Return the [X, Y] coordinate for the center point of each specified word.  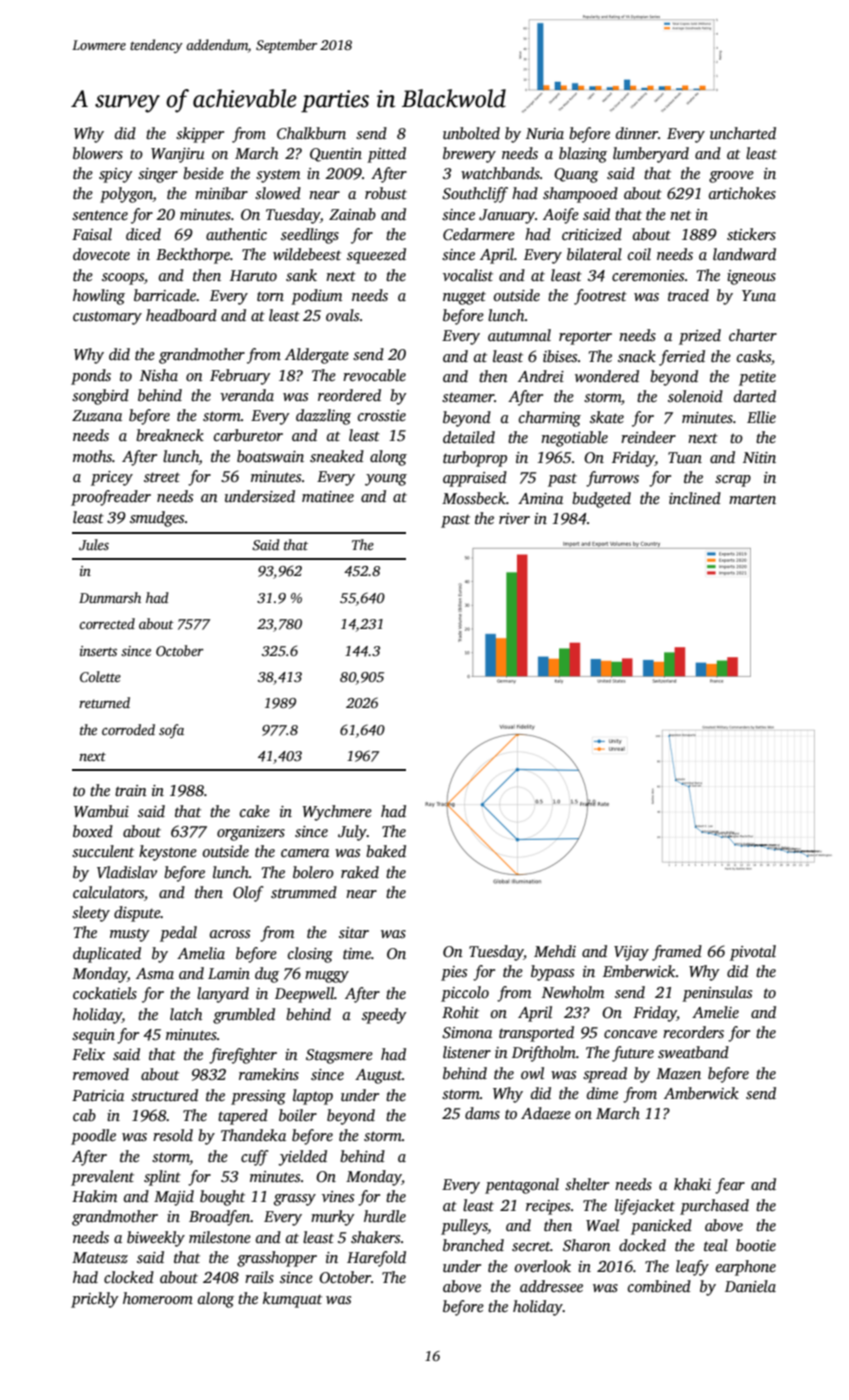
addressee [551, 1286]
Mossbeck [474, 498]
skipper [200, 135]
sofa [171, 731]
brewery [469, 155]
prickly [94, 1300]
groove [731, 177]
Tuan [685, 457]
